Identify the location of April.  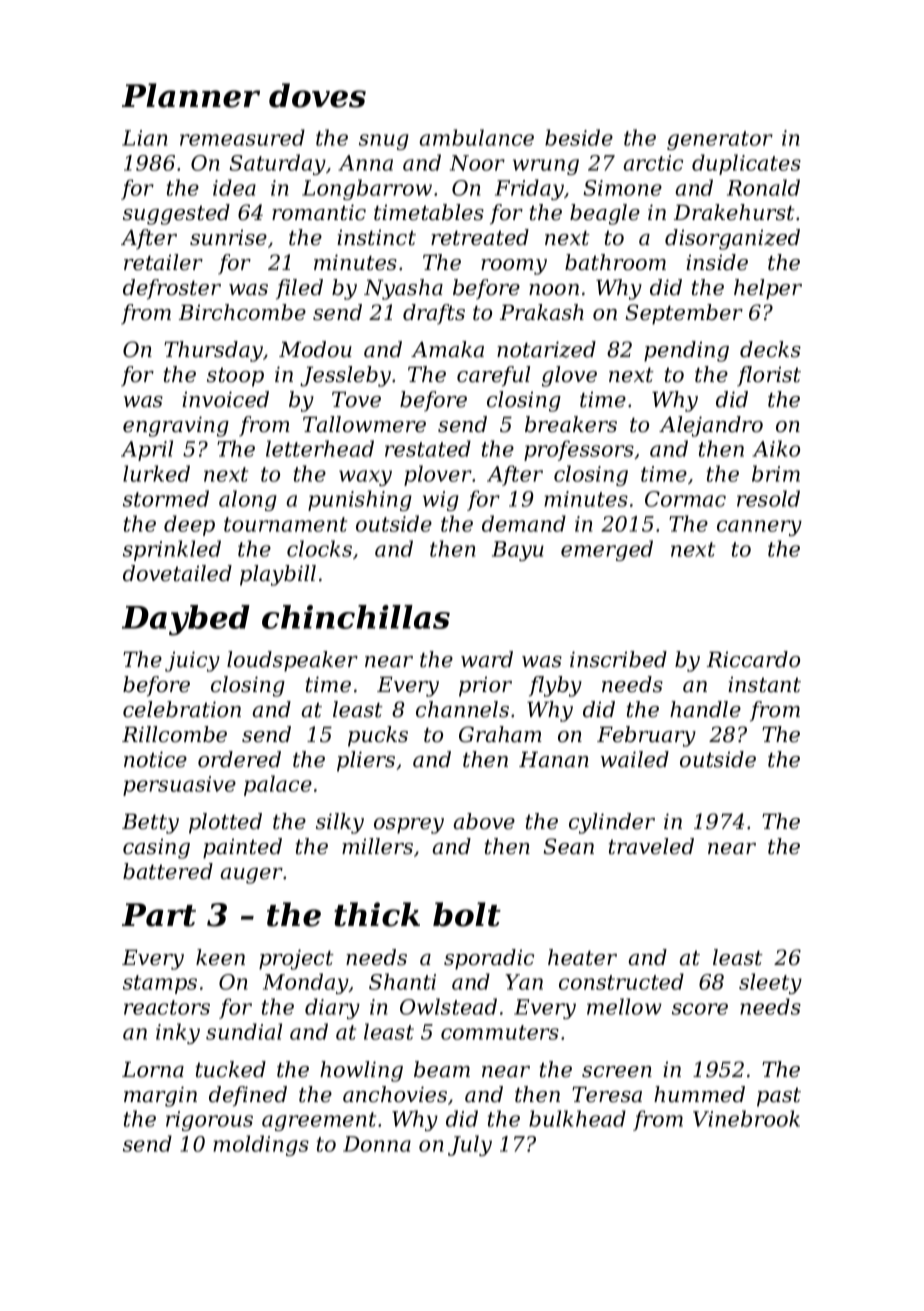
(147, 450).
